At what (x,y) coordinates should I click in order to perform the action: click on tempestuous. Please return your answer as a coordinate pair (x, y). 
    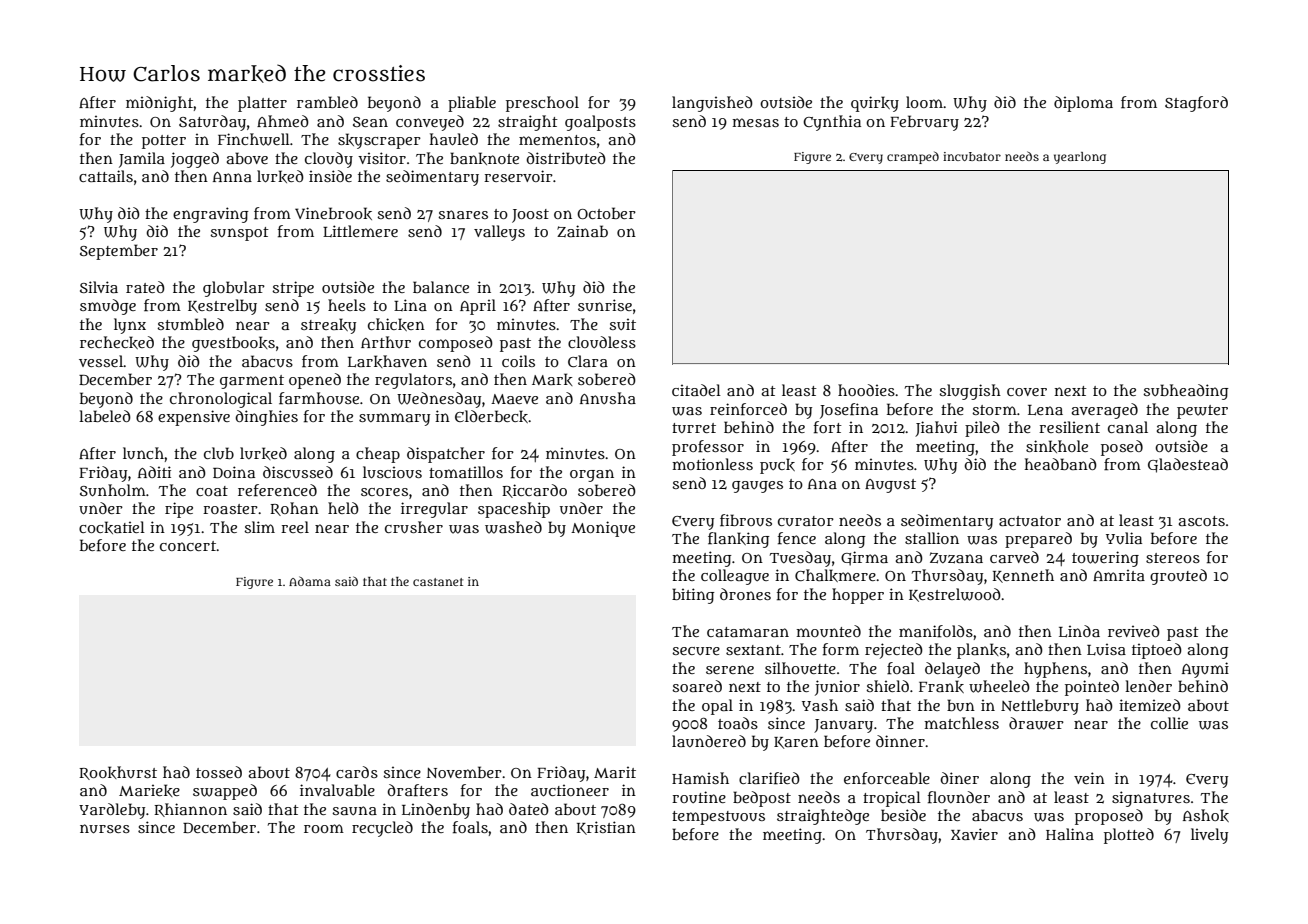
    Looking at the image, I should click on (718, 818).
